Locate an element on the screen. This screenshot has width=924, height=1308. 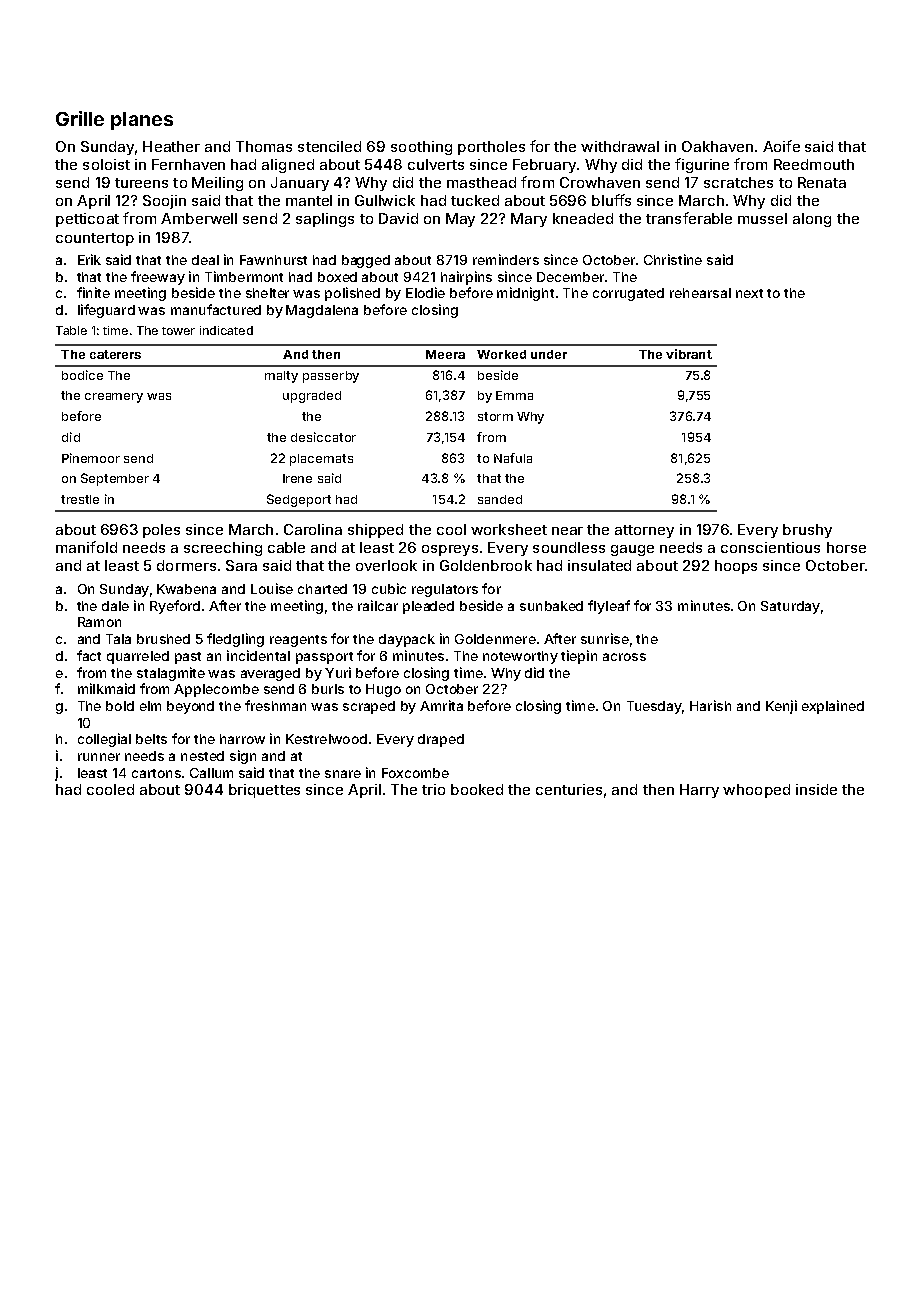
hoops is located at coordinates (736, 567).
